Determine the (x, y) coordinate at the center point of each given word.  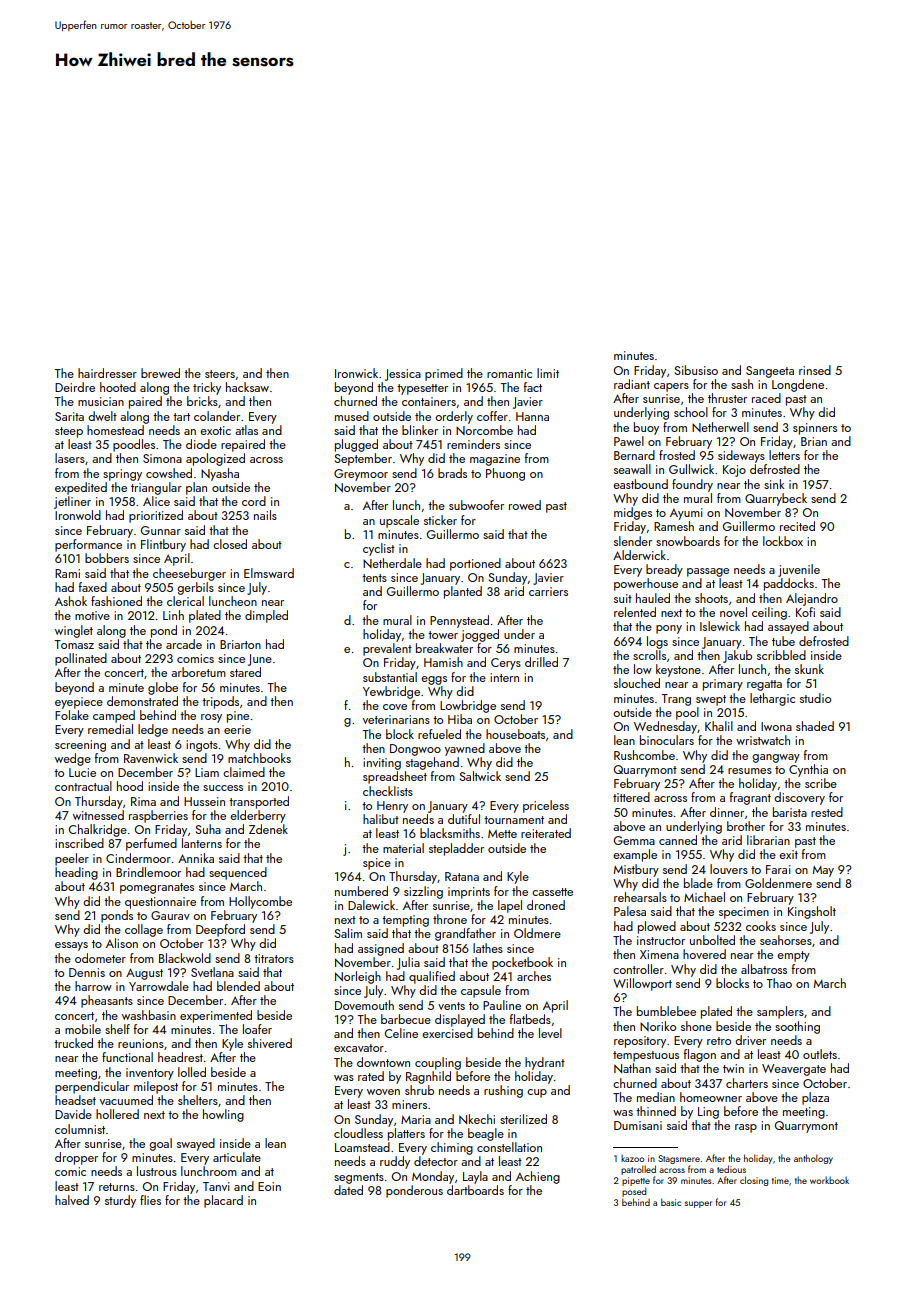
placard (223, 1201)
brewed (160, 373)
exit (788, 854)
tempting (405, 921)
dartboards (475, 1190)
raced (766, 398)
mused (352, 416)
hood (130, 786)
